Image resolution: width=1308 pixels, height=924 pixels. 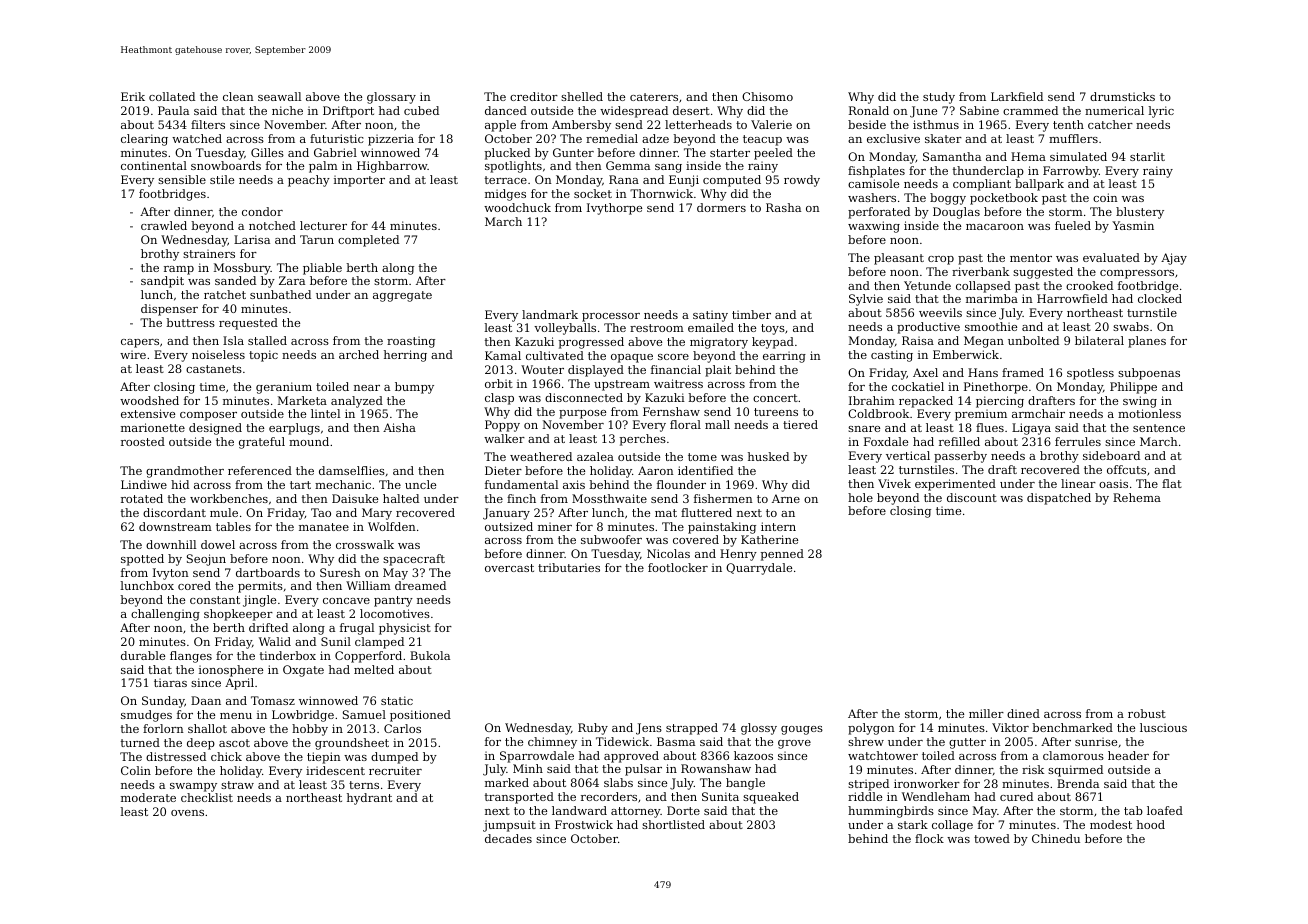 I want to click on Tomasz, so click(x=273, y=700).
